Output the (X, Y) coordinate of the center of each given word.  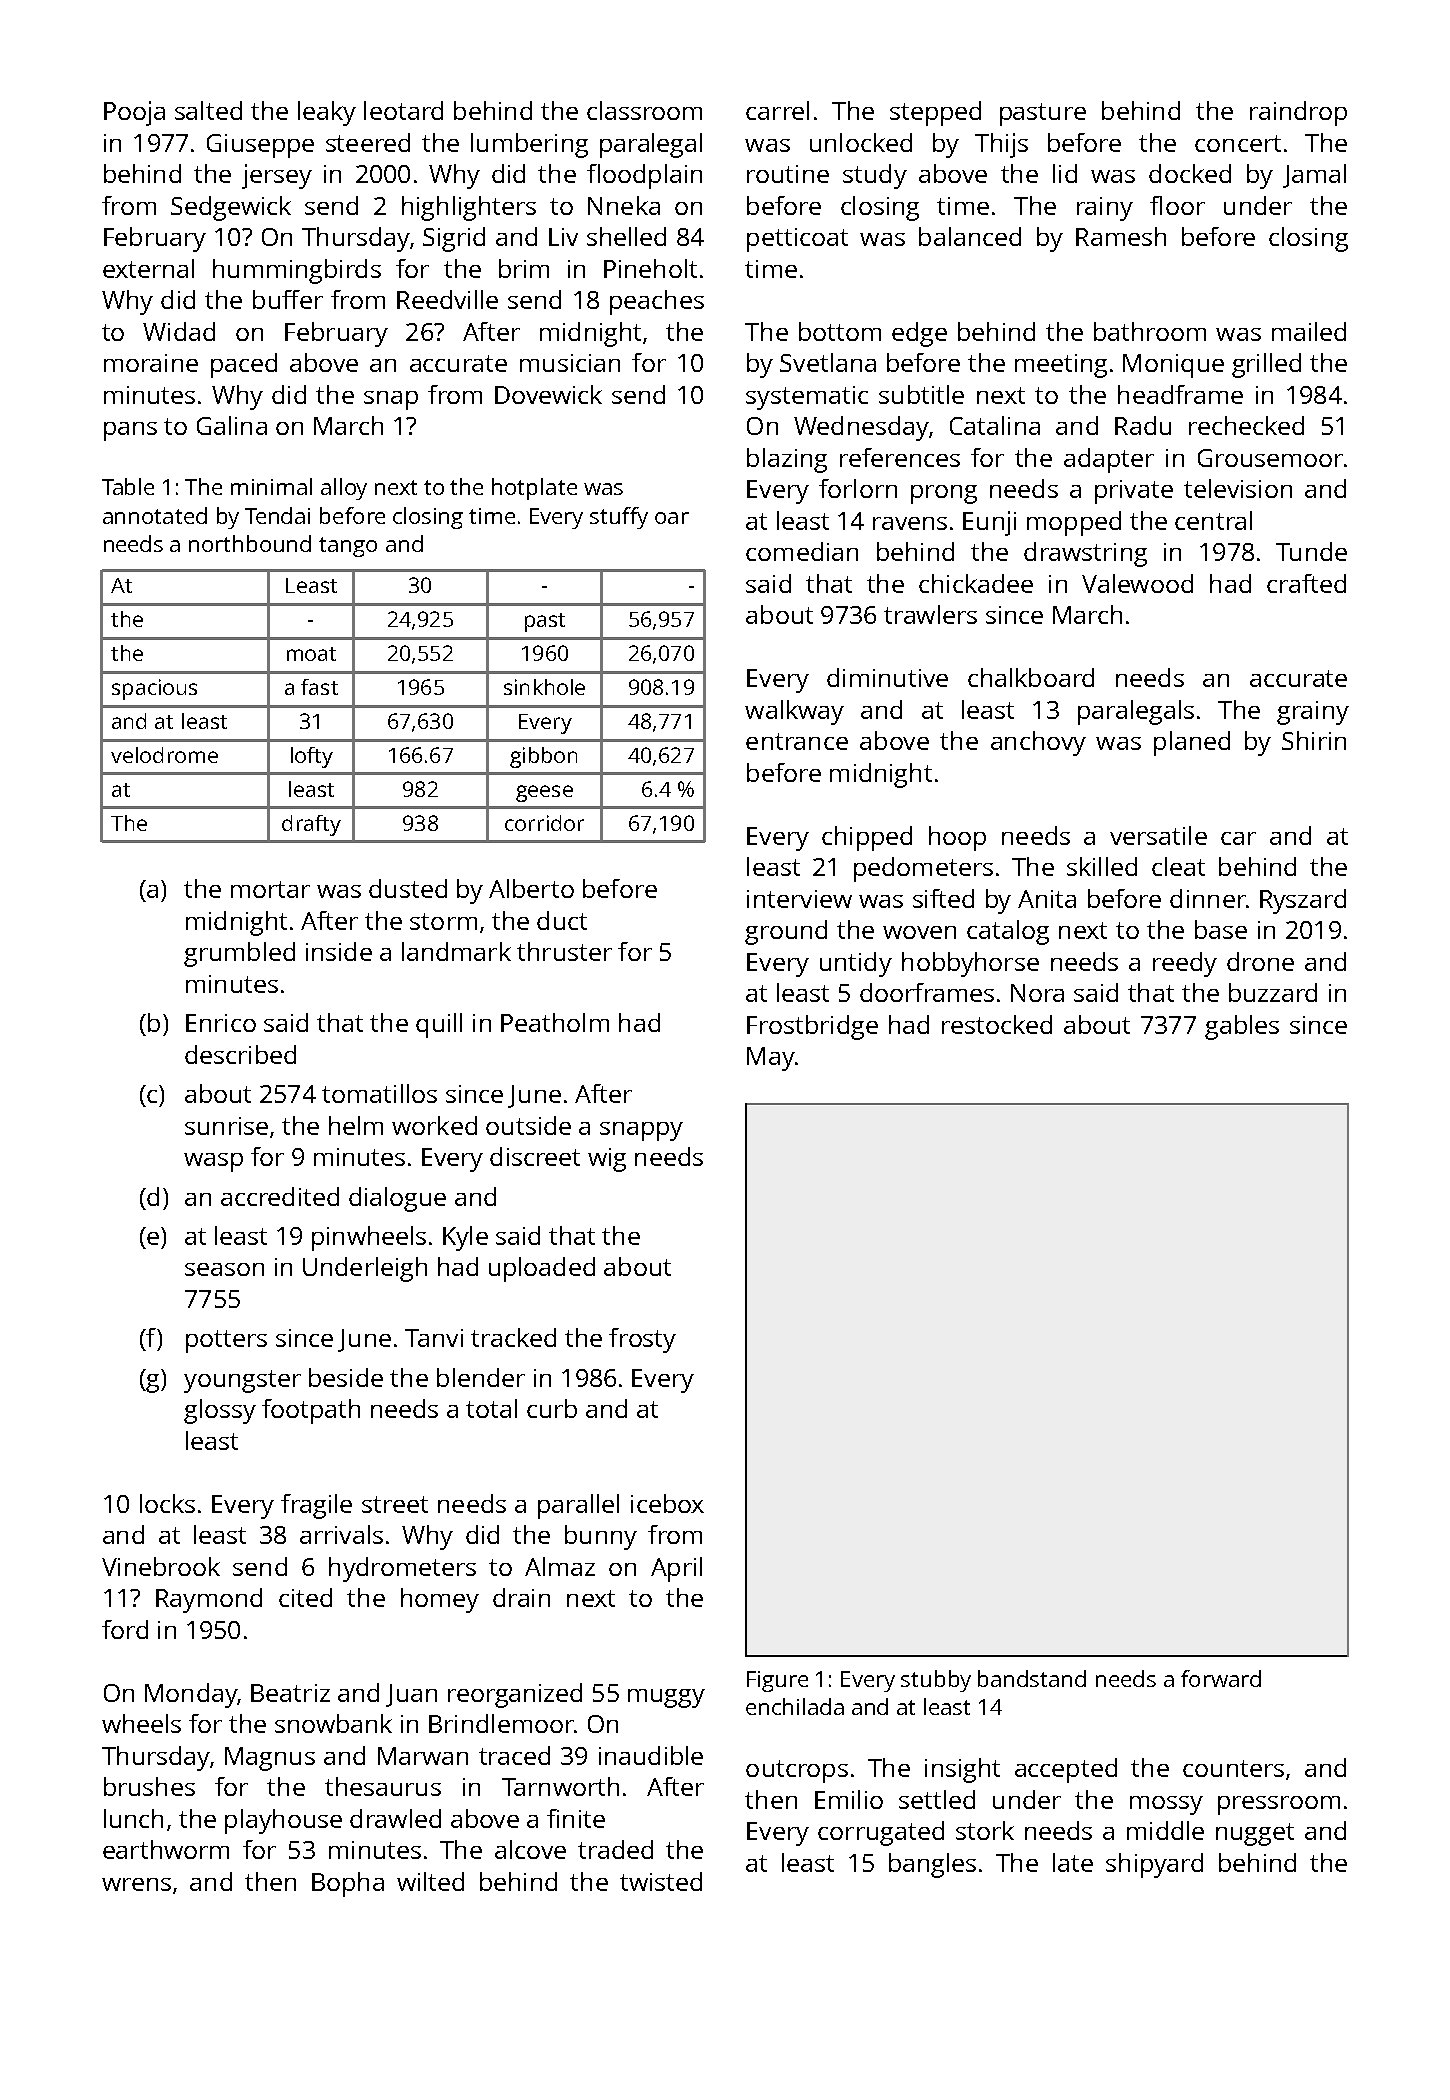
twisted (661, 1881)
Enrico (221, 1023)
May (771, 1059)
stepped (935, 113)
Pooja (134, 113)
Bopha (348, 1884)
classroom (644, 110)
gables (1242, 1027)
